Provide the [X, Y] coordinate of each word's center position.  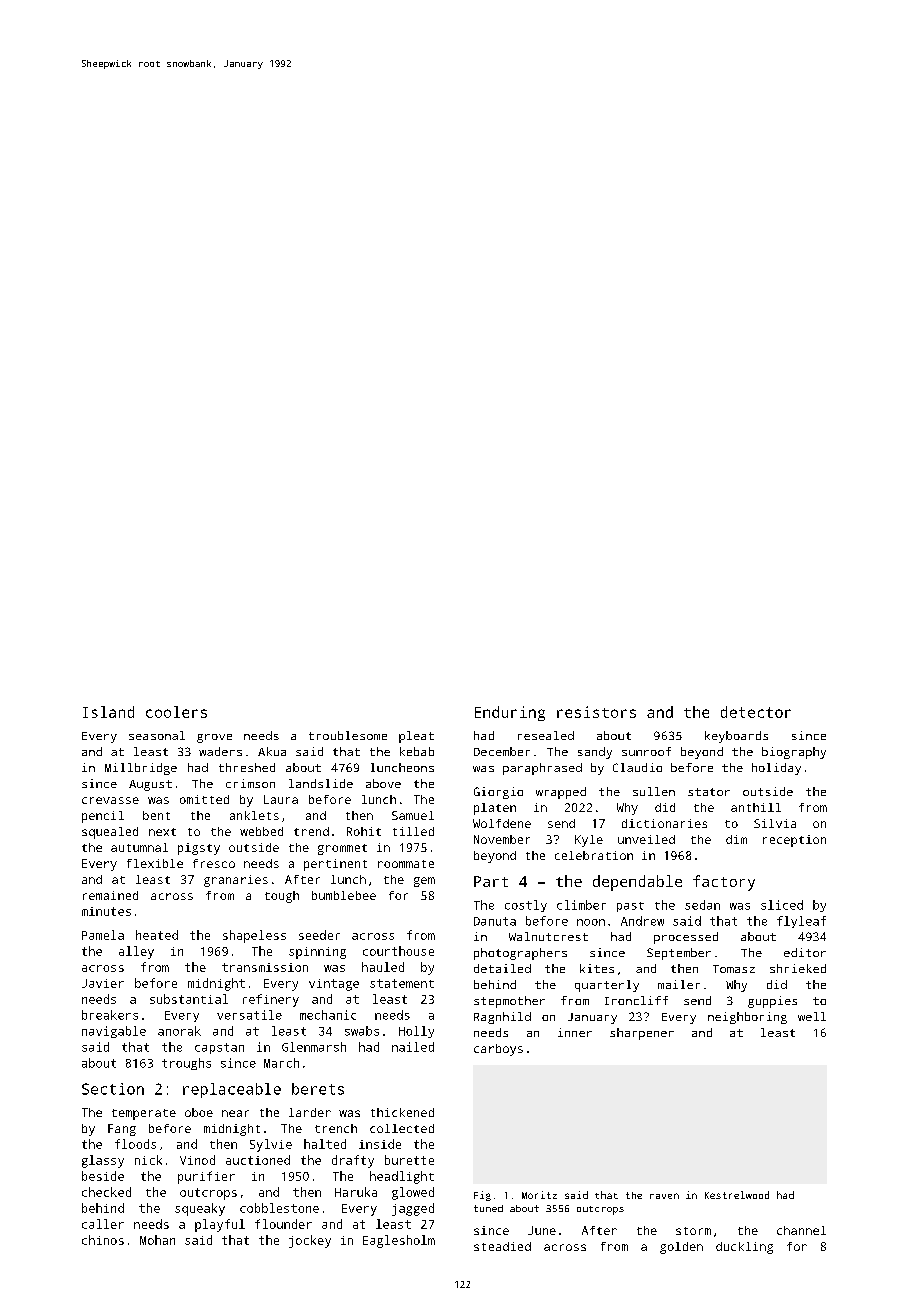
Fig [482, 1196]
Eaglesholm [399, 1241]
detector [756, 712]
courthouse [398, 951]
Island [108, 712]
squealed [110, 833]
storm [693, 1231]
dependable [637, 883]
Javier [103, 983]
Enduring [510, 713]
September [679, 954]
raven [664, 1196]
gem [424, 882]
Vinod [197, 1160]
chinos [103, 1240]
